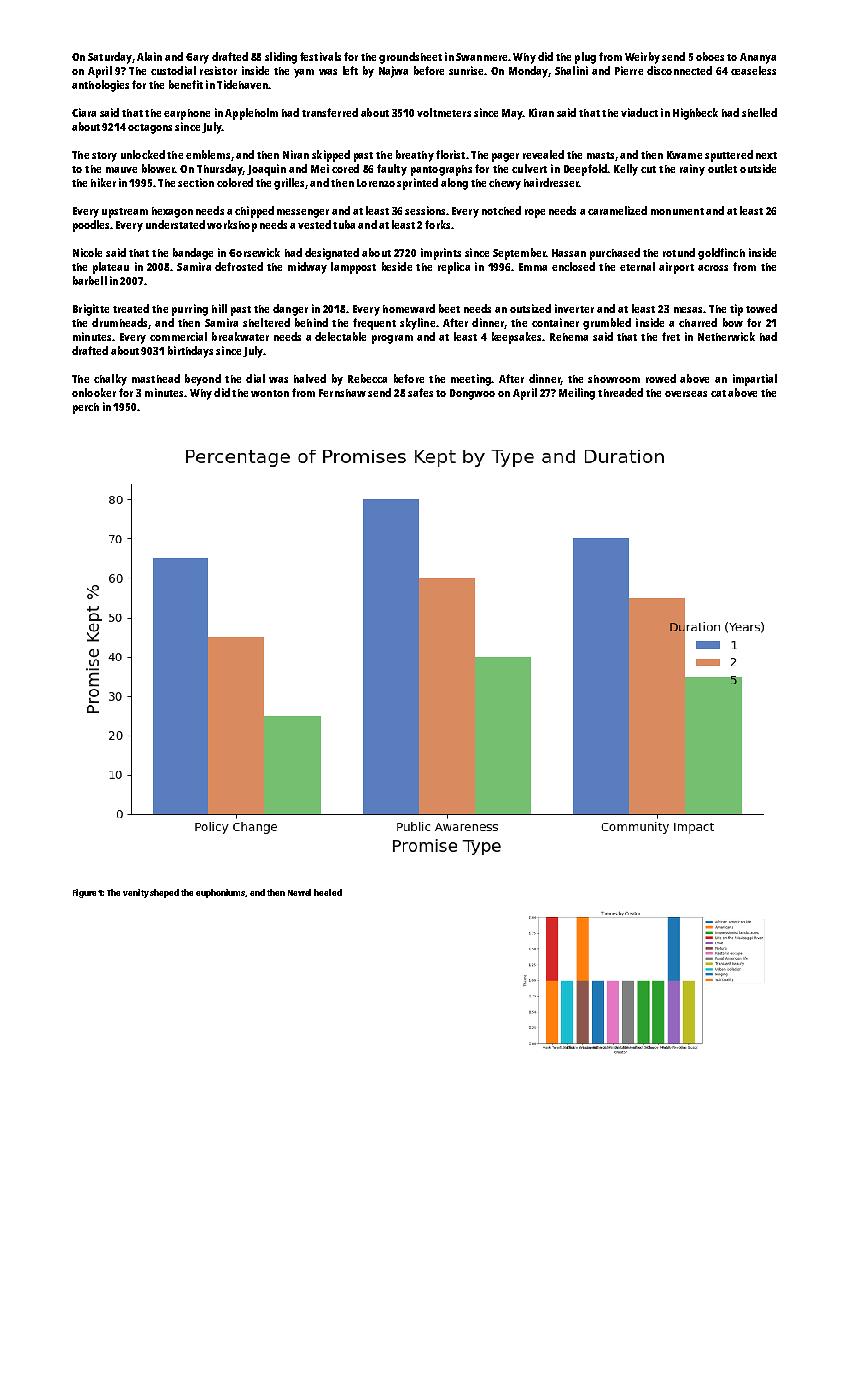 This screenshot has width=849, height=1400. What do you see at coordinates (533, 267) in the screenshot?
I see `Emma` at bounding box center [533, 267].
